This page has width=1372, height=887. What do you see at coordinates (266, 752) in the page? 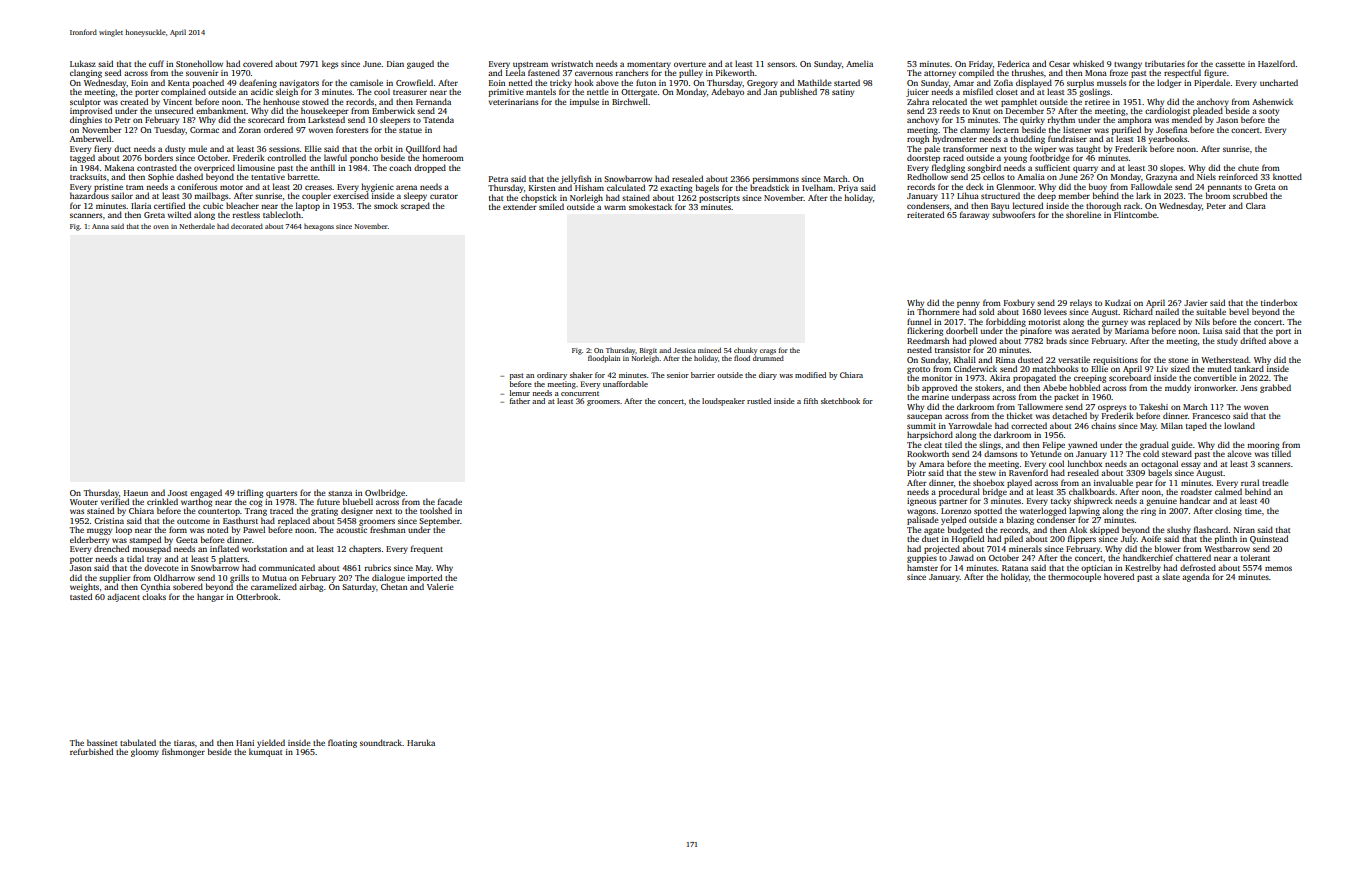
I see `kumquat` at bounding box center [266, 752].
